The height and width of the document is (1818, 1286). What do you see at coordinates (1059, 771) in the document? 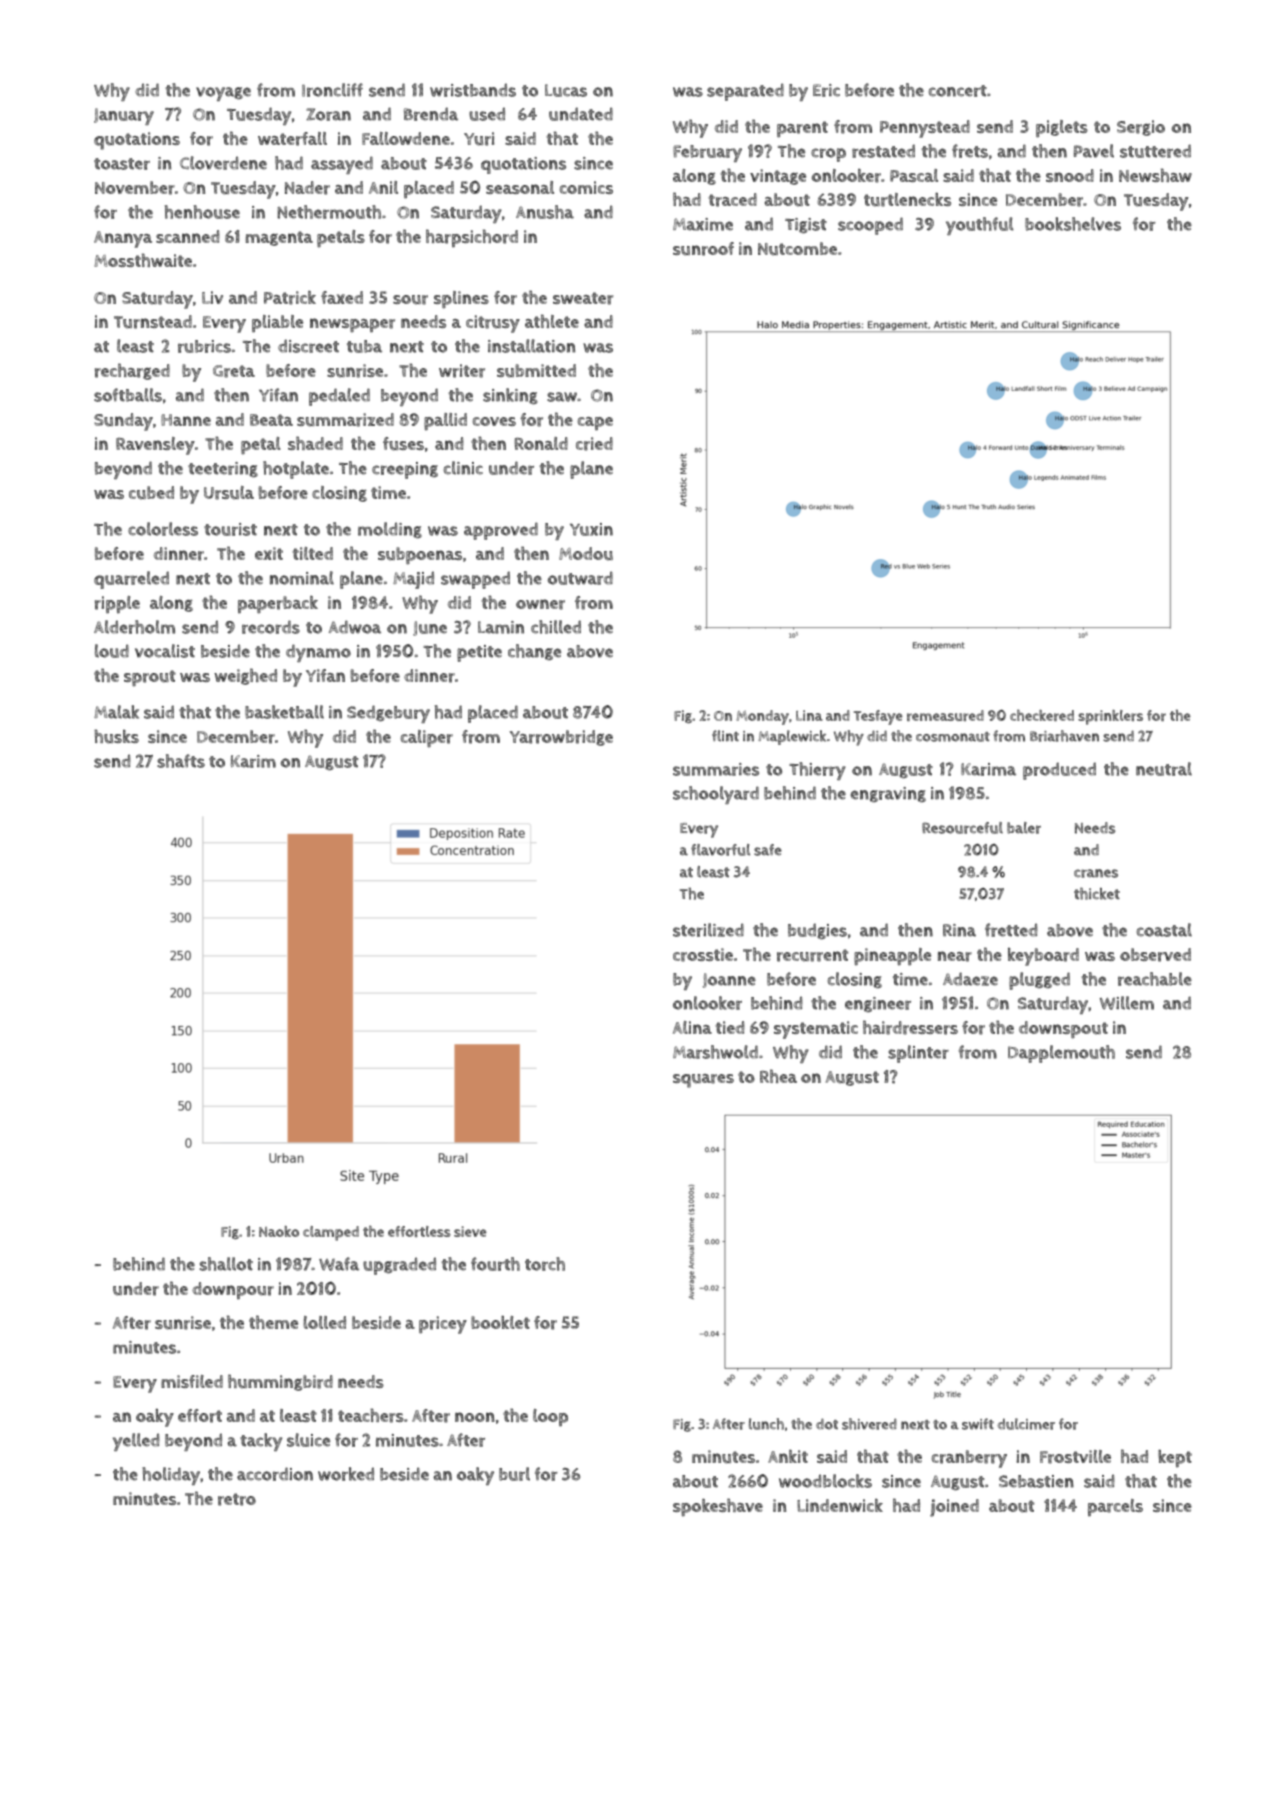
I see `produced` at bounding box center [1059, 771].
